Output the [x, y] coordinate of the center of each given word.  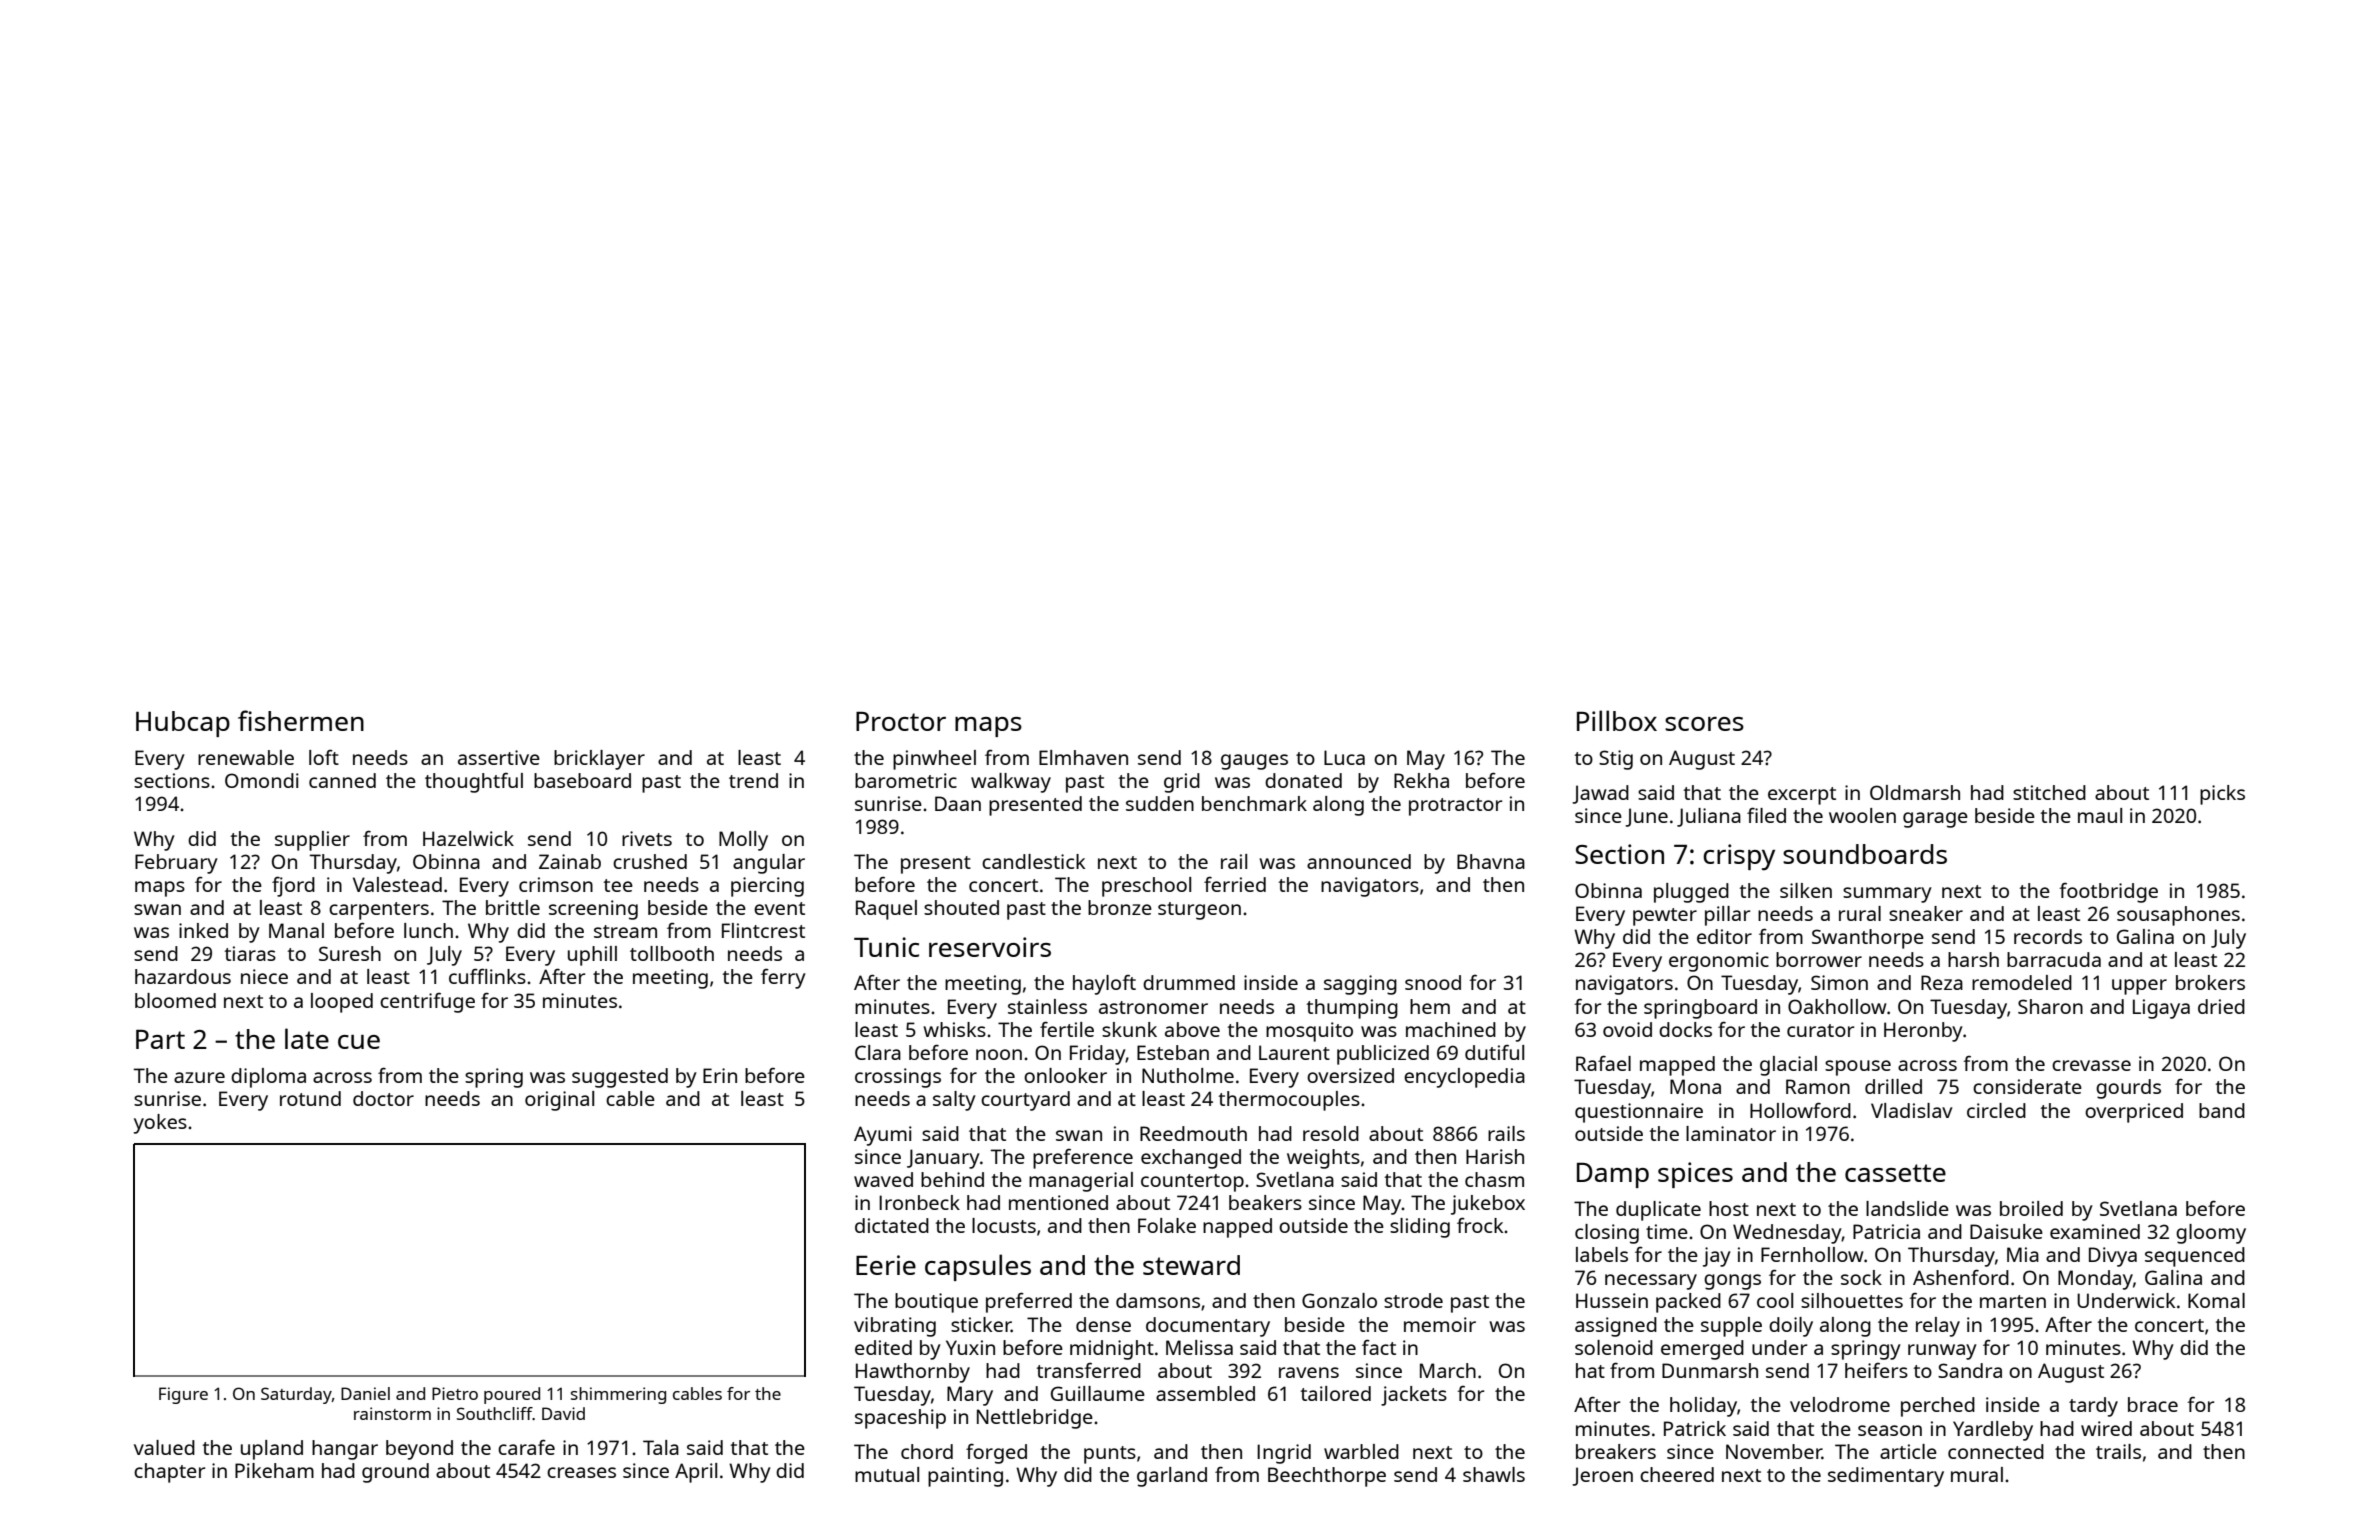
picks [2222, 795]
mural [1977, 1474]
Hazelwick [468, 838]
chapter [169, 1473]
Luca [1344, 757]
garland [1172, 1477]
